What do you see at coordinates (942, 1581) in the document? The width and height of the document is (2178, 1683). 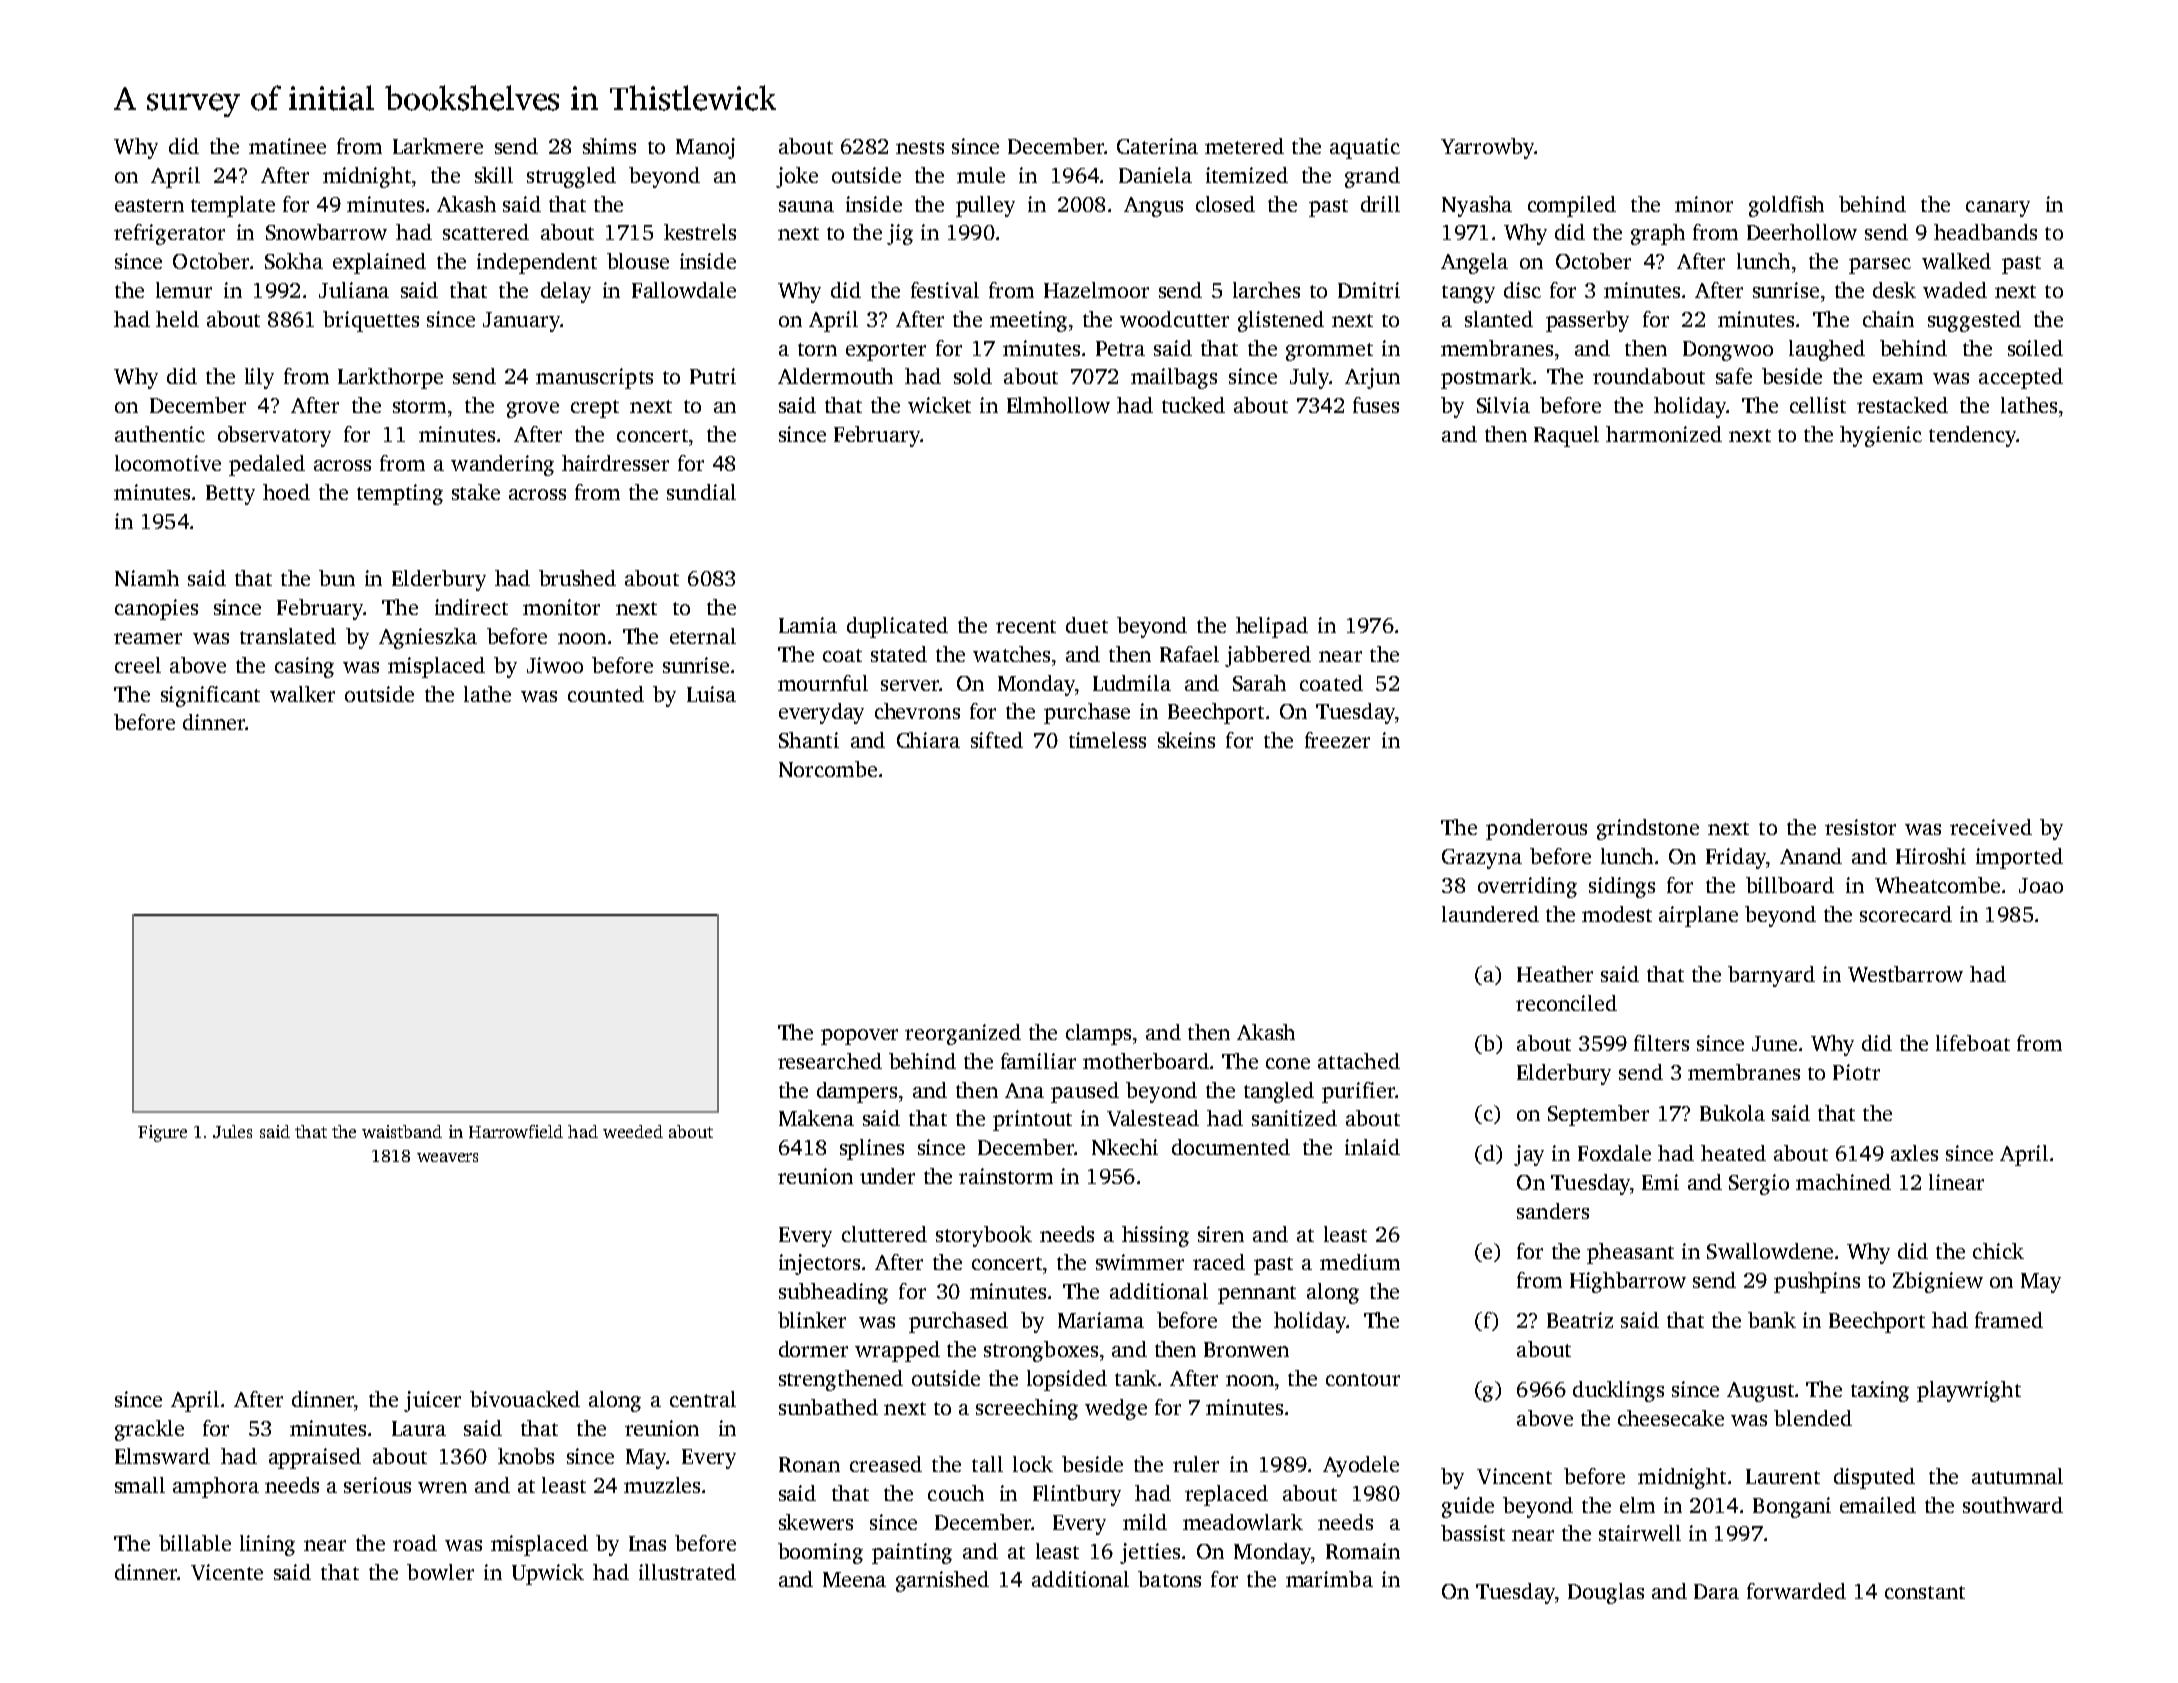 I see `garnished` at bounding box center [942, 1581].
